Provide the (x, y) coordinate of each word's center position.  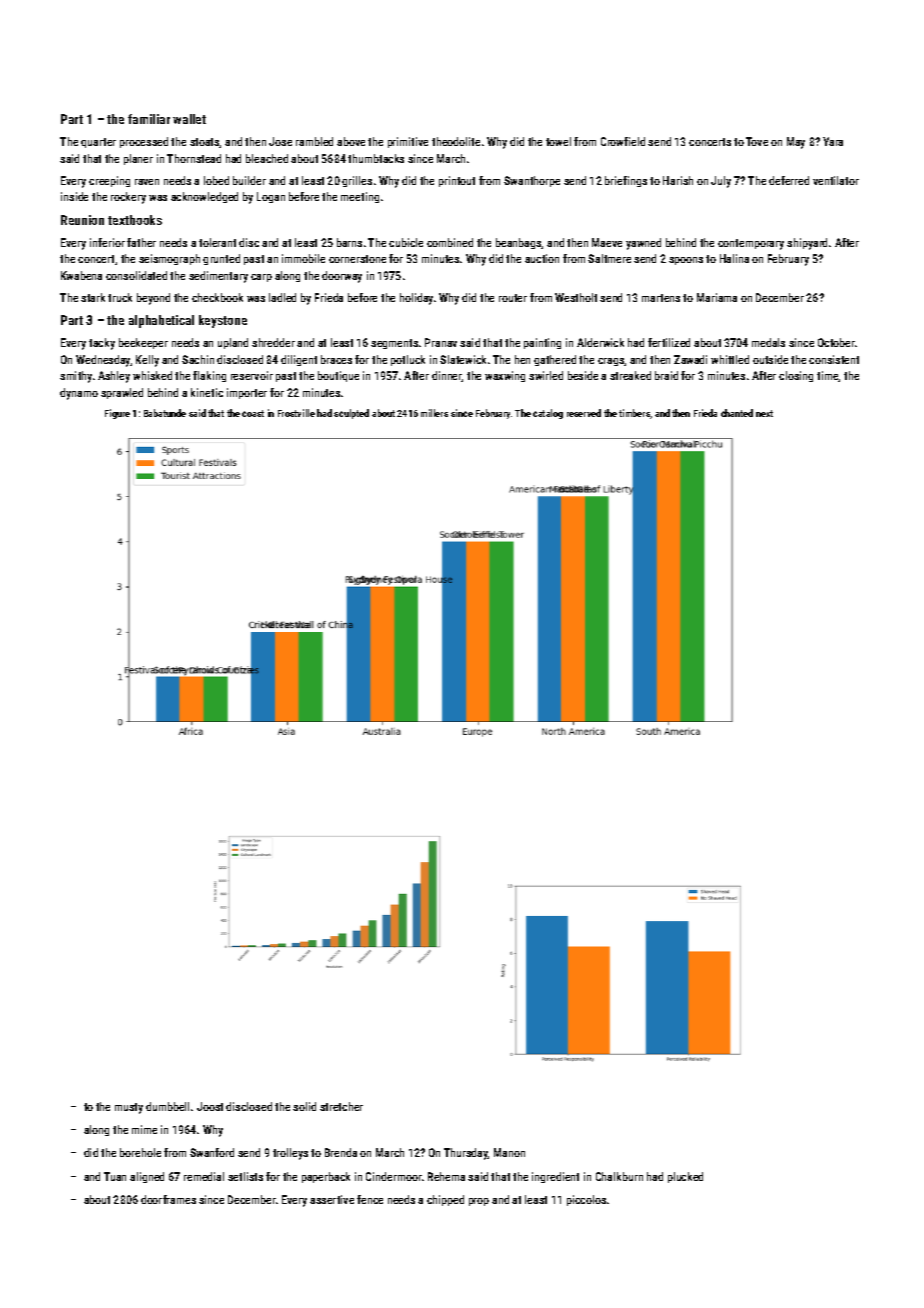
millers (434, 413)
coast (253, 413)
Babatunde (165, 413)
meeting (360, 197)
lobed (216, 180)
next (764, 413)
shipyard (807, 244)
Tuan (115, 1176)
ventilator (836, 180)
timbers (635, 414)
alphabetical (161, 321)
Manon (509, 1152)
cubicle (406, 242)
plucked (685, 1177)
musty (129, 1108)
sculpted (351, 414)
